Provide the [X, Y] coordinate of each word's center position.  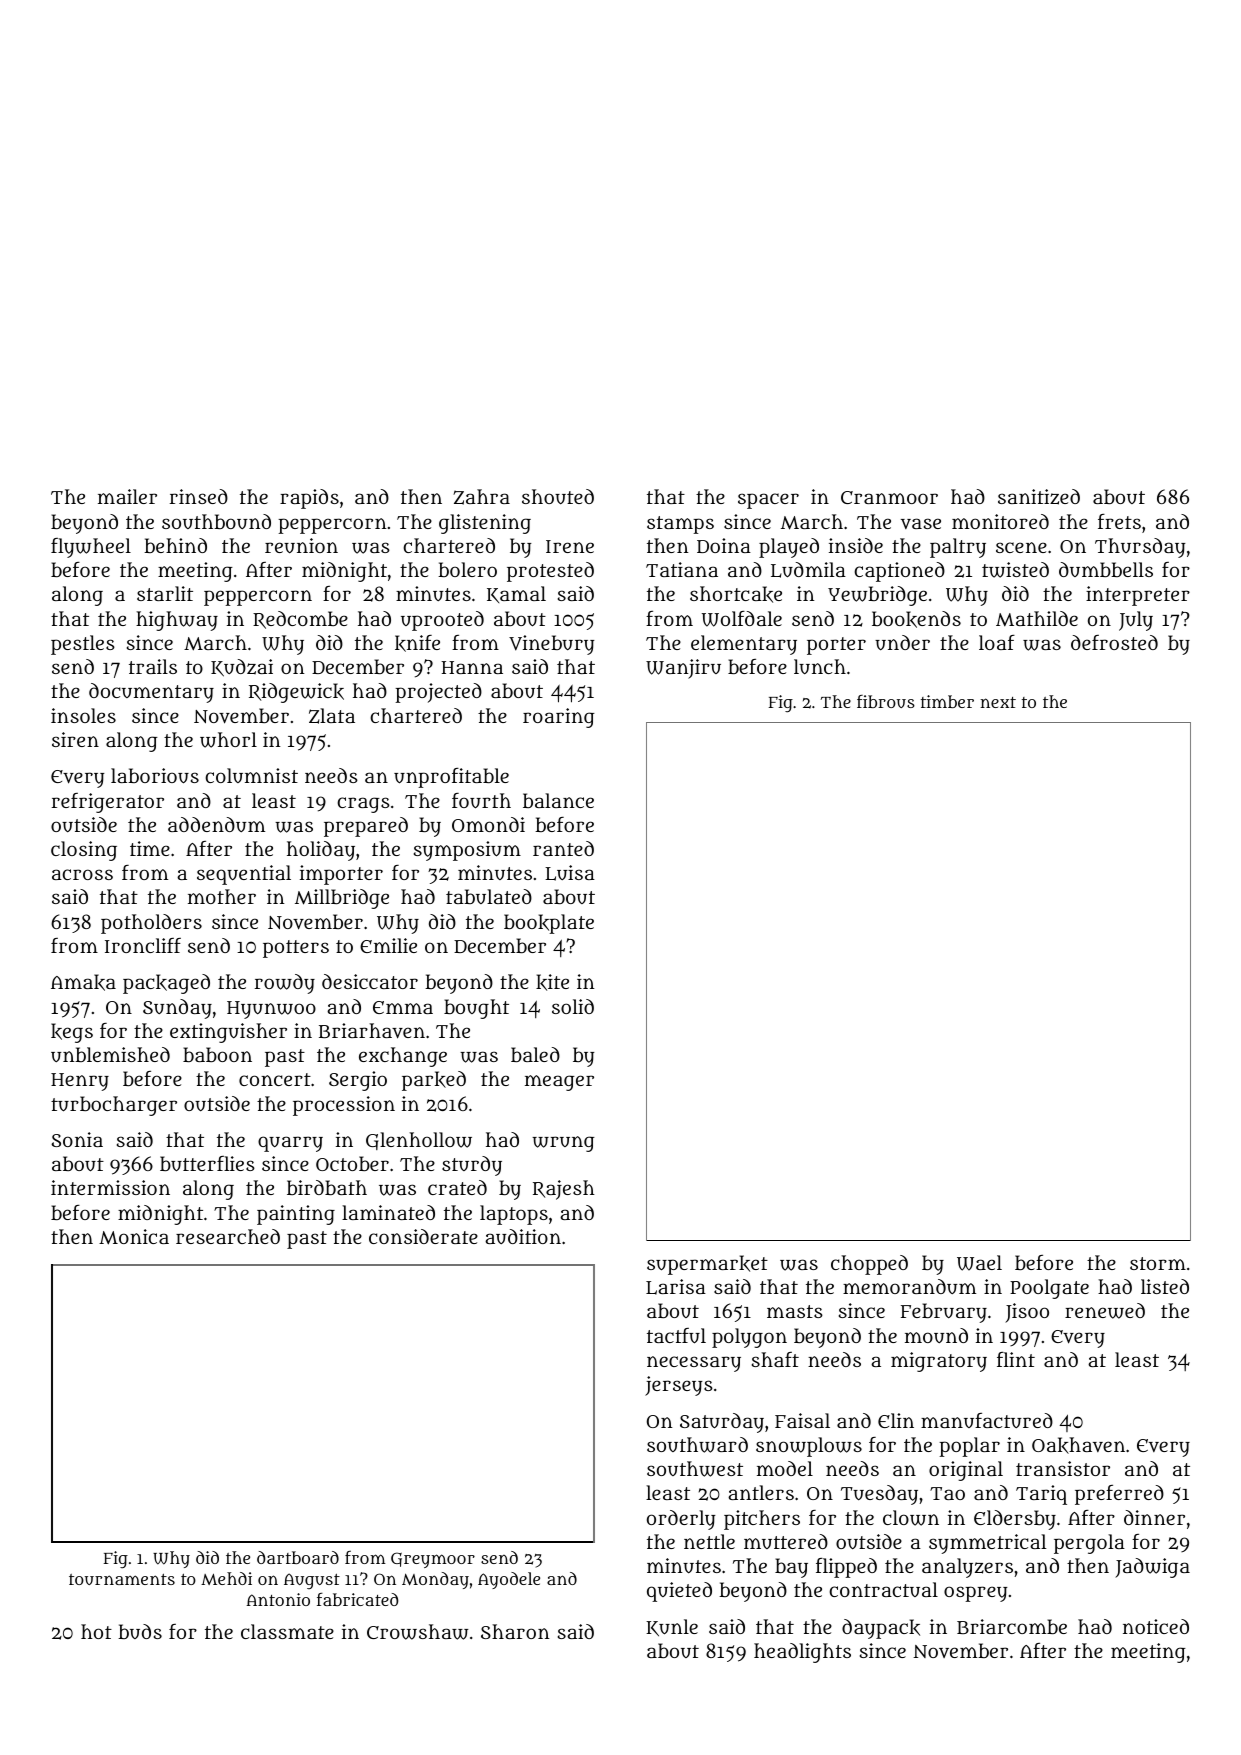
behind [175, 545]
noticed [1156, 1626]
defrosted [1114, 642]
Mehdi [226, 1578]
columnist [251, 775]
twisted [1015, 570]
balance [558, 800]
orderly [681, 1520]
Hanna [472, 667]
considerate [423, 1236]
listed [1165, 1286]
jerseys [679, 1386]
